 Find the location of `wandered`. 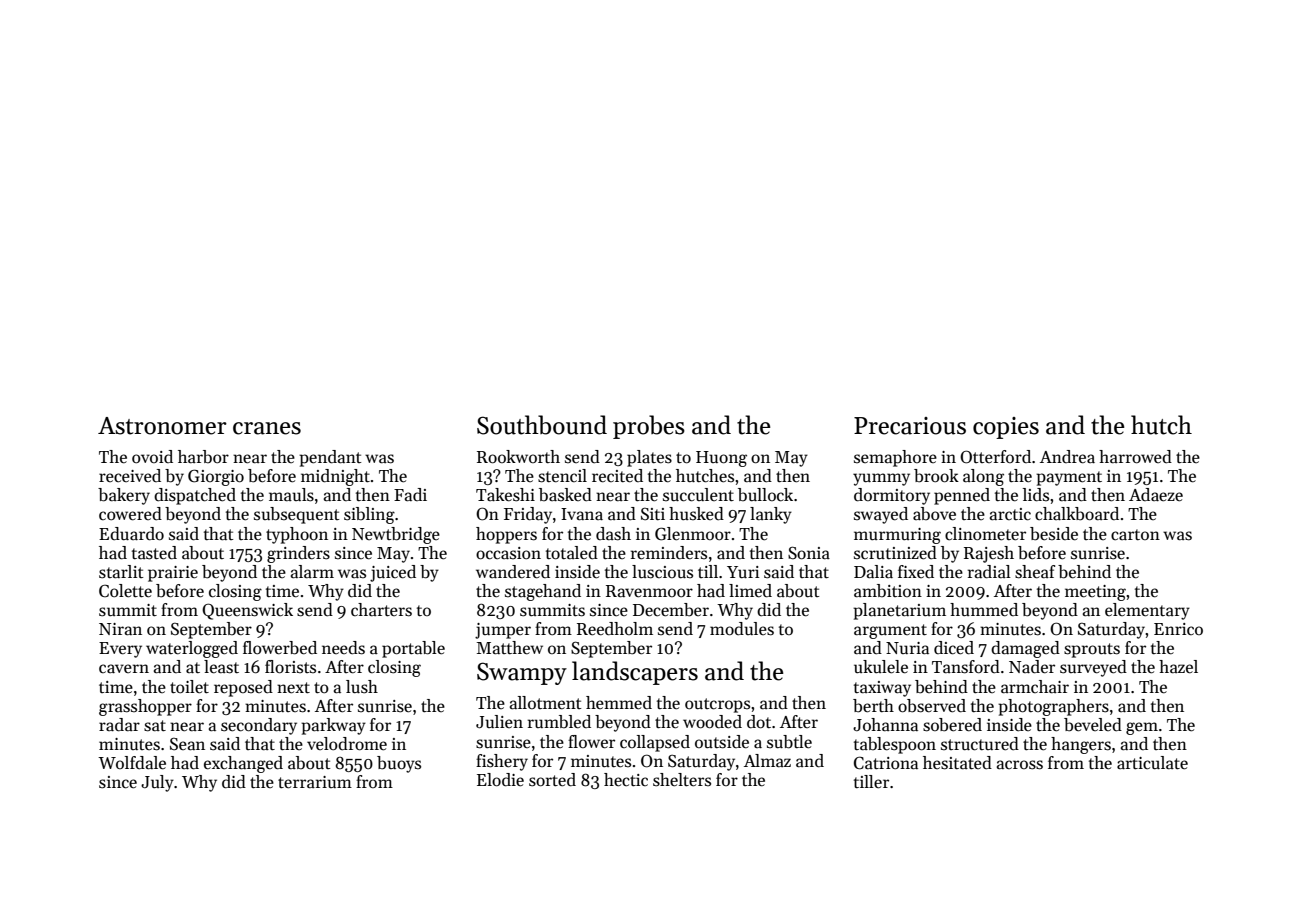

wandered is located at coordinates (513, 572).
